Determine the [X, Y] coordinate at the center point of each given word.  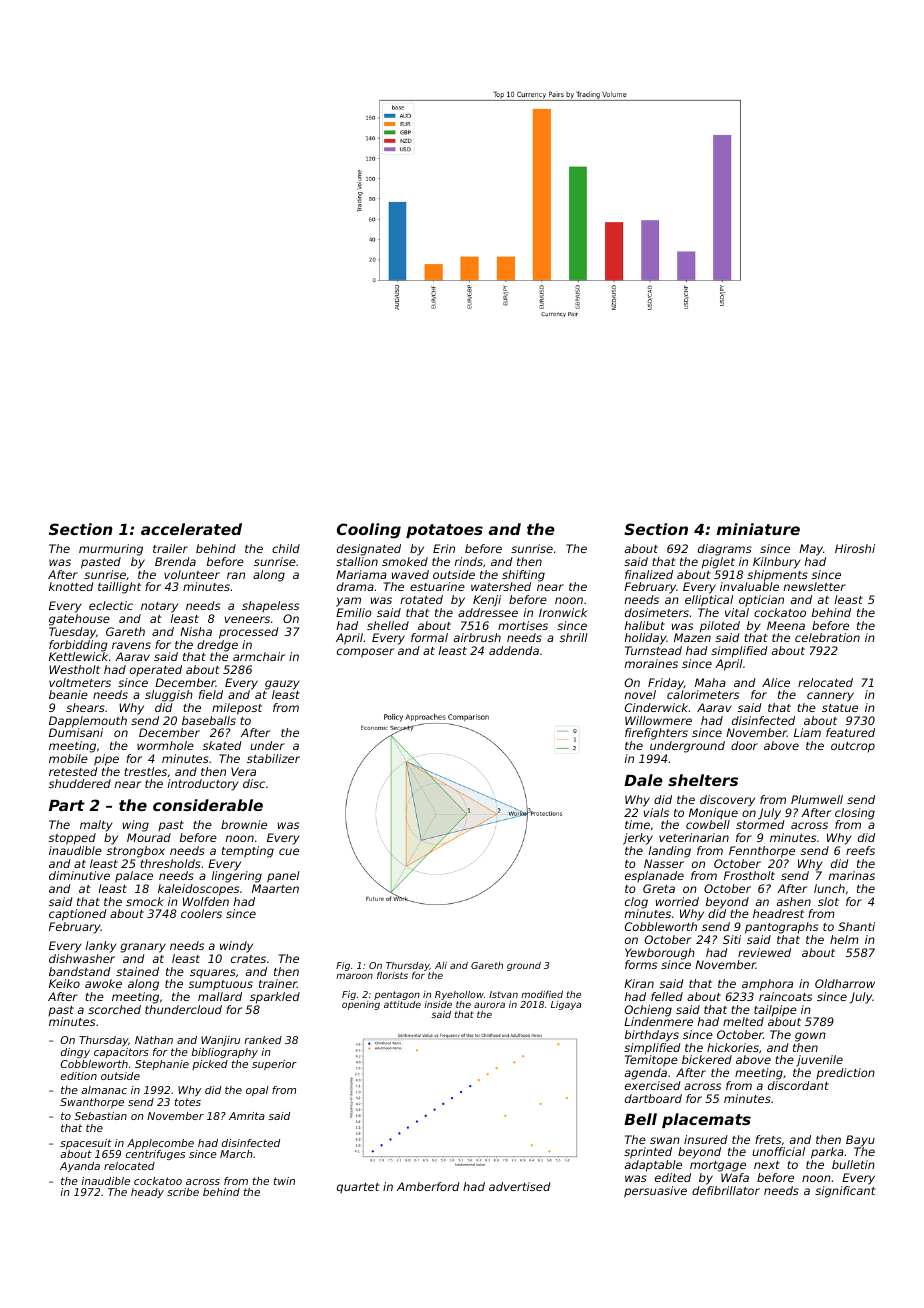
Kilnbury [777, 563]
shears [85, 707]
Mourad [149, 837]
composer [365, 653]
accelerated [191, 529]
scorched [114, 1009]
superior [274, 1065]
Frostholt [749, 875]
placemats [706, 1120]
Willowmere [658, 720]
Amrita [247, 1116]
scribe [183, 1192]
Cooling [369, 531]
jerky [638, 839]
